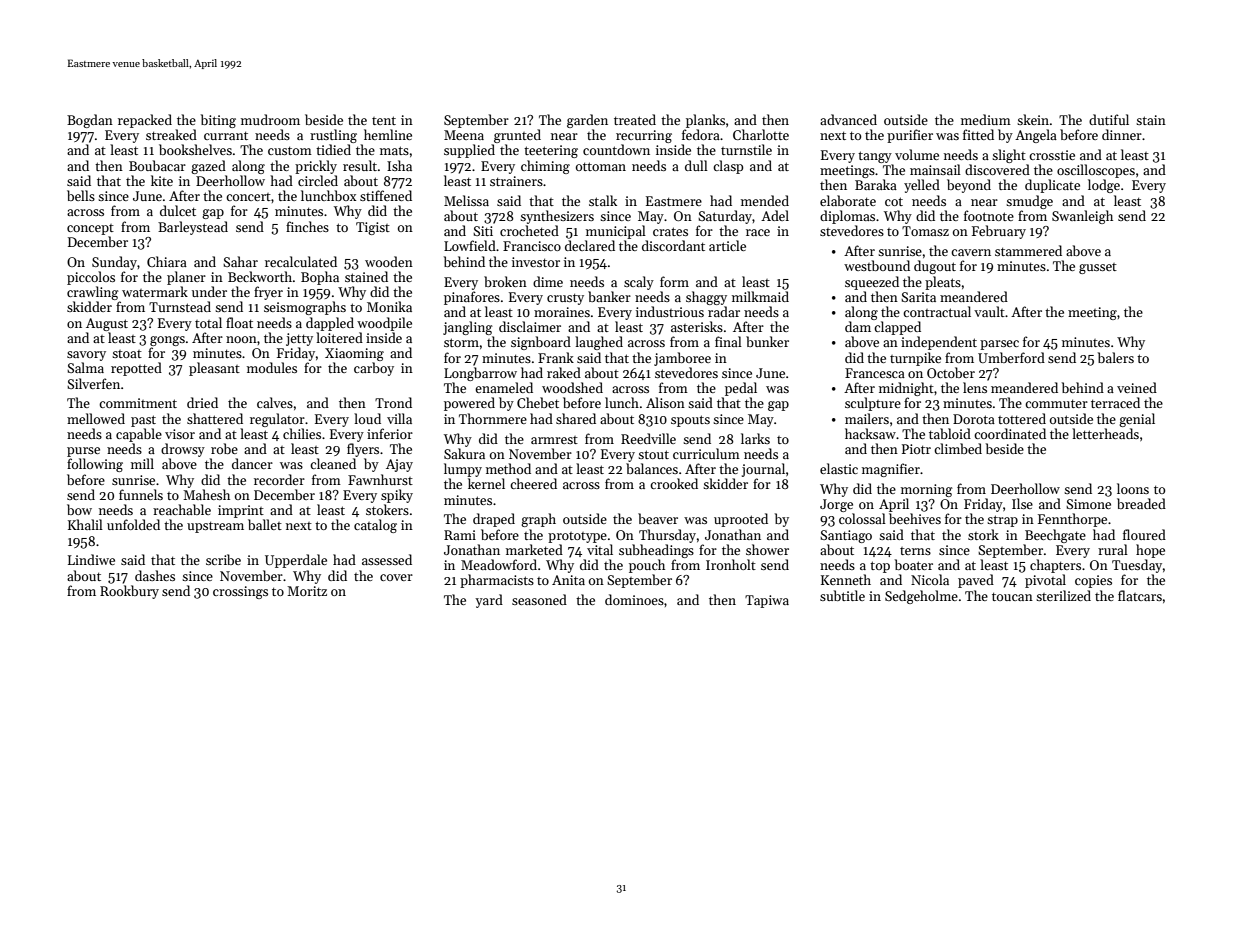 This screenshot has width=1233, height=952. I want to click on planks, so click(705, 121).
